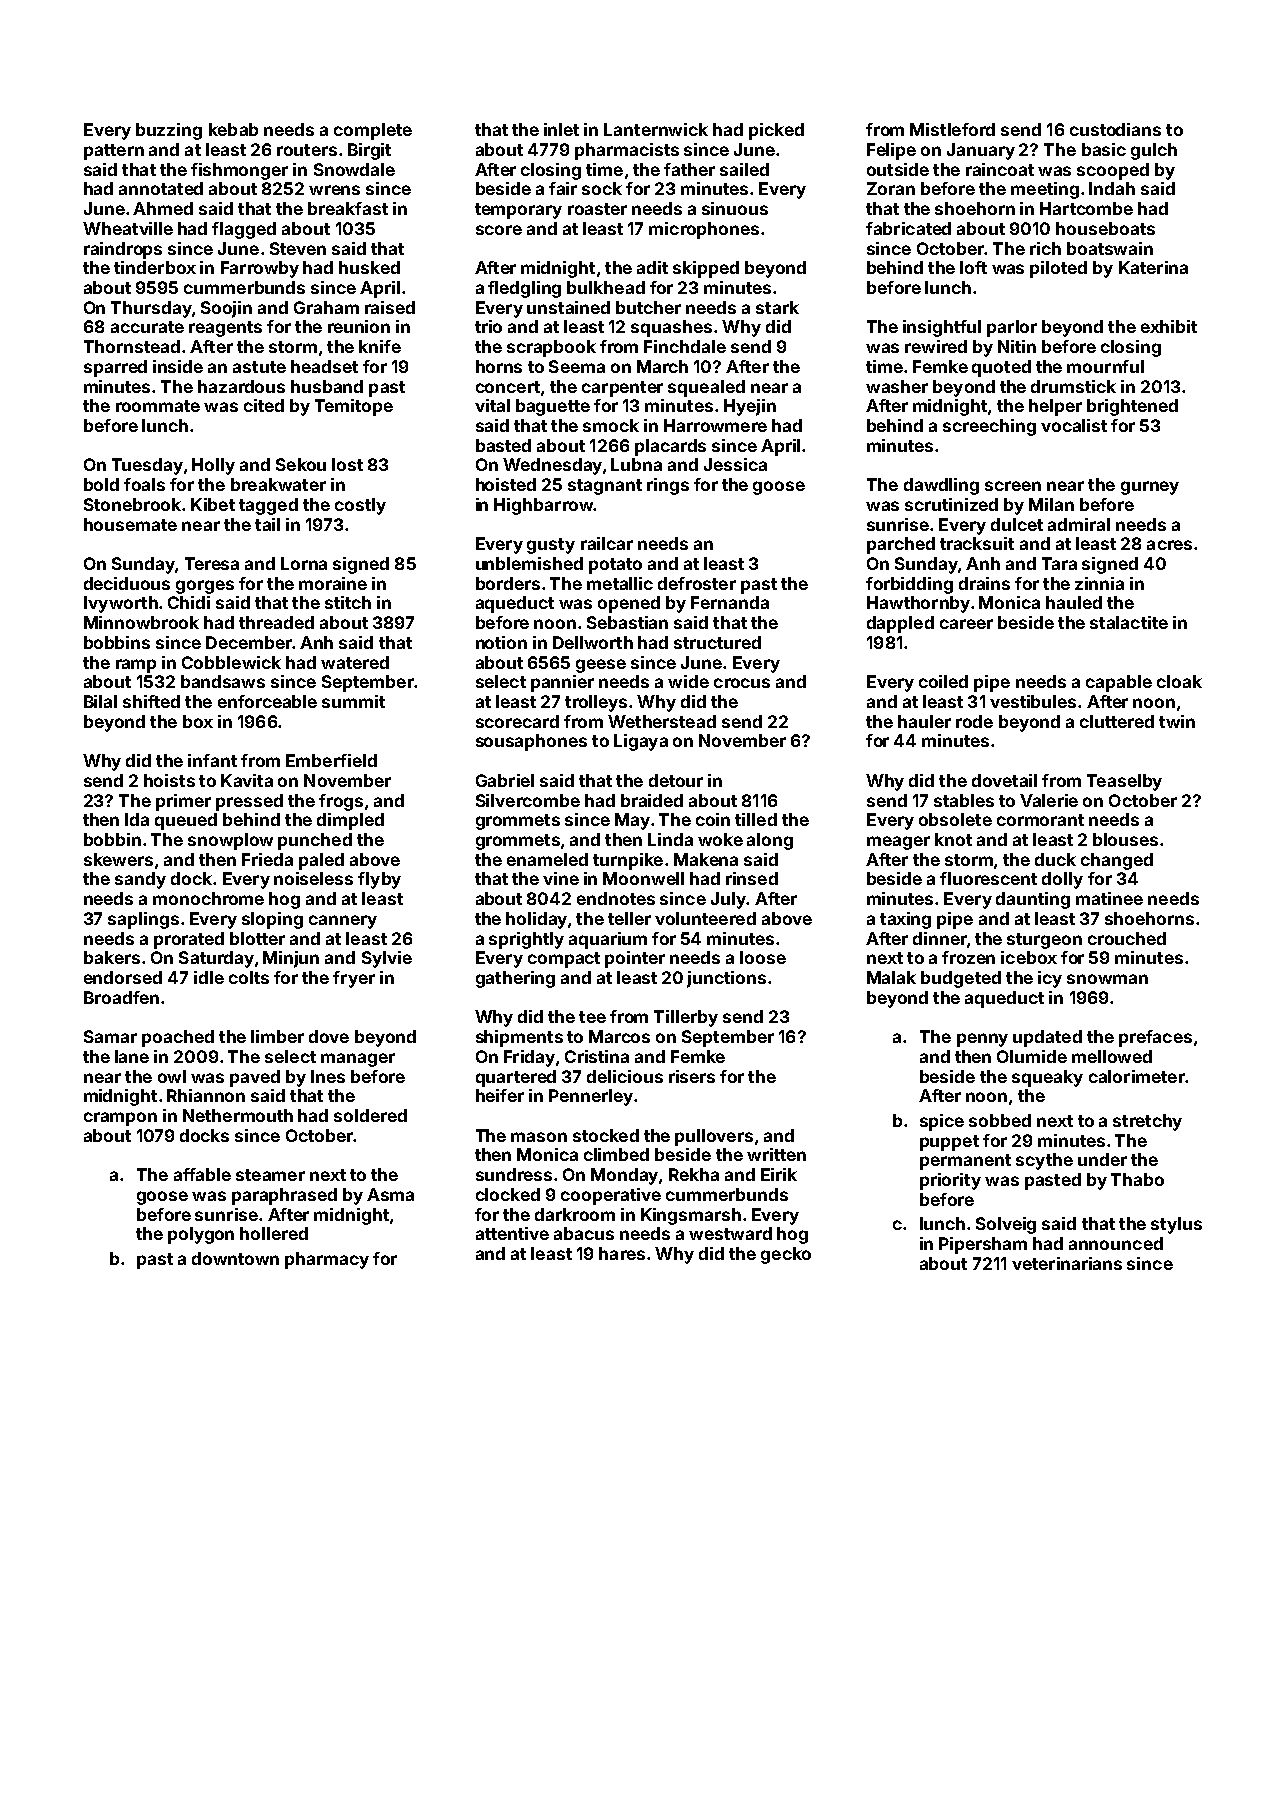 The height and width of the screenshot is (1820, 1287). I want to click on hares, so click(622, 1253).
